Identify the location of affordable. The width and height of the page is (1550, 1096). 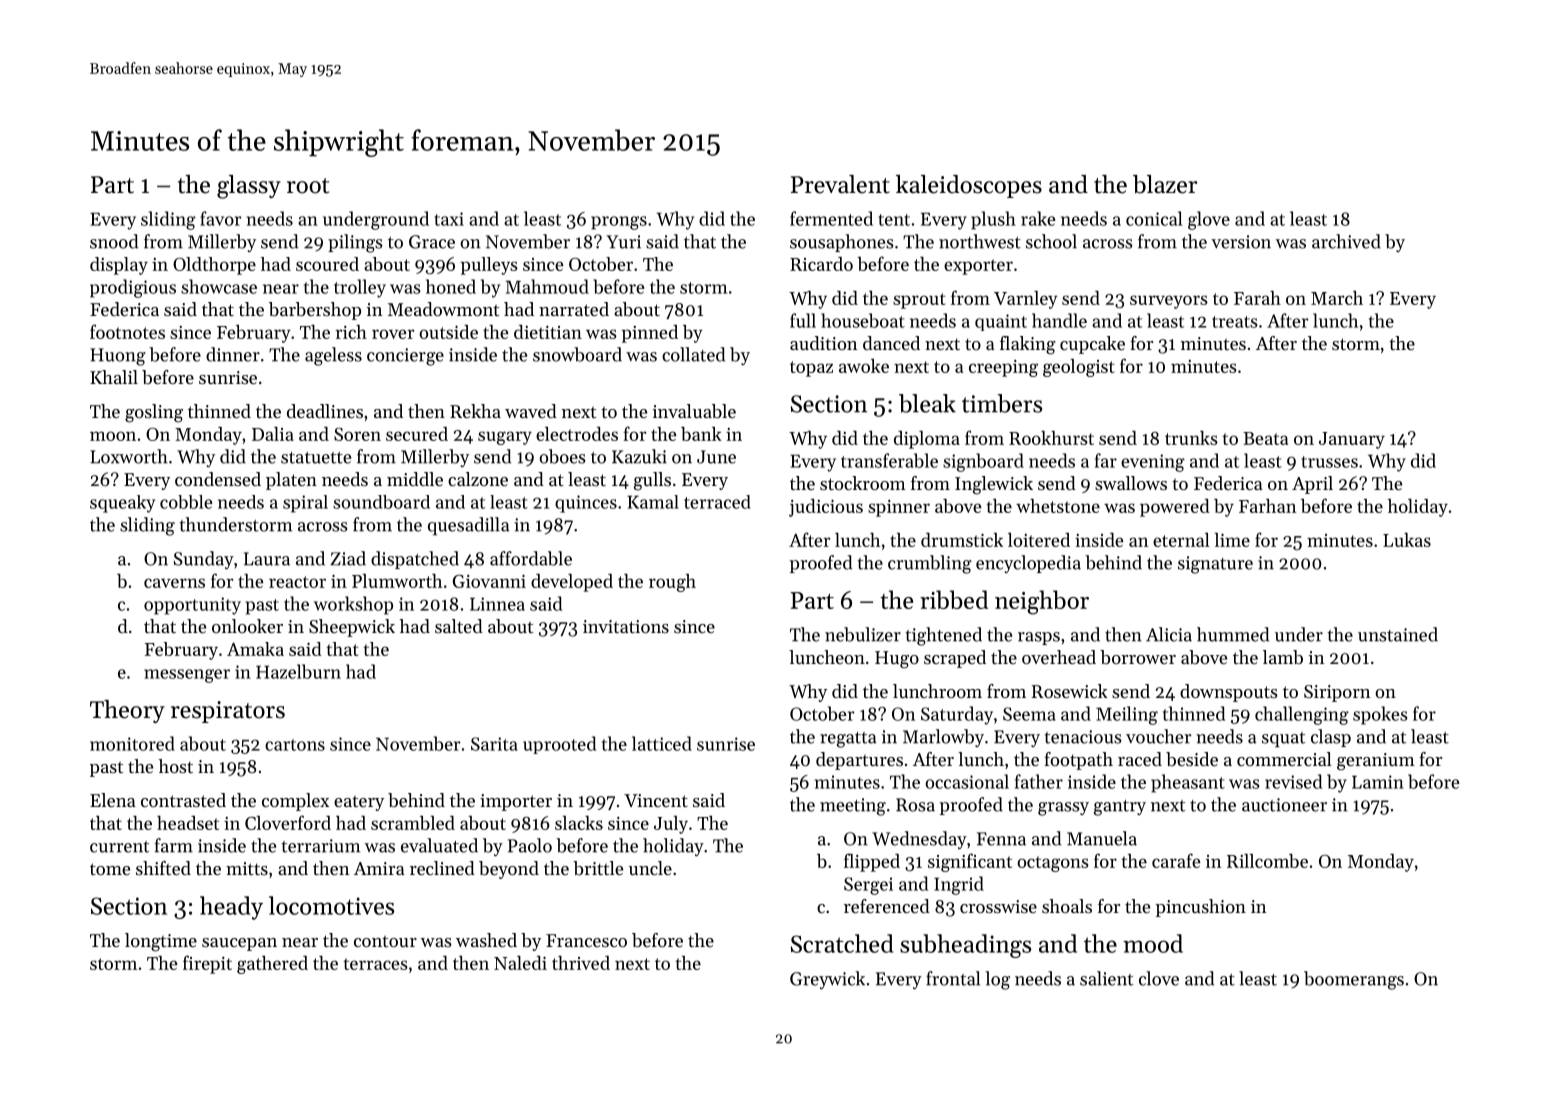
(531, 558).
